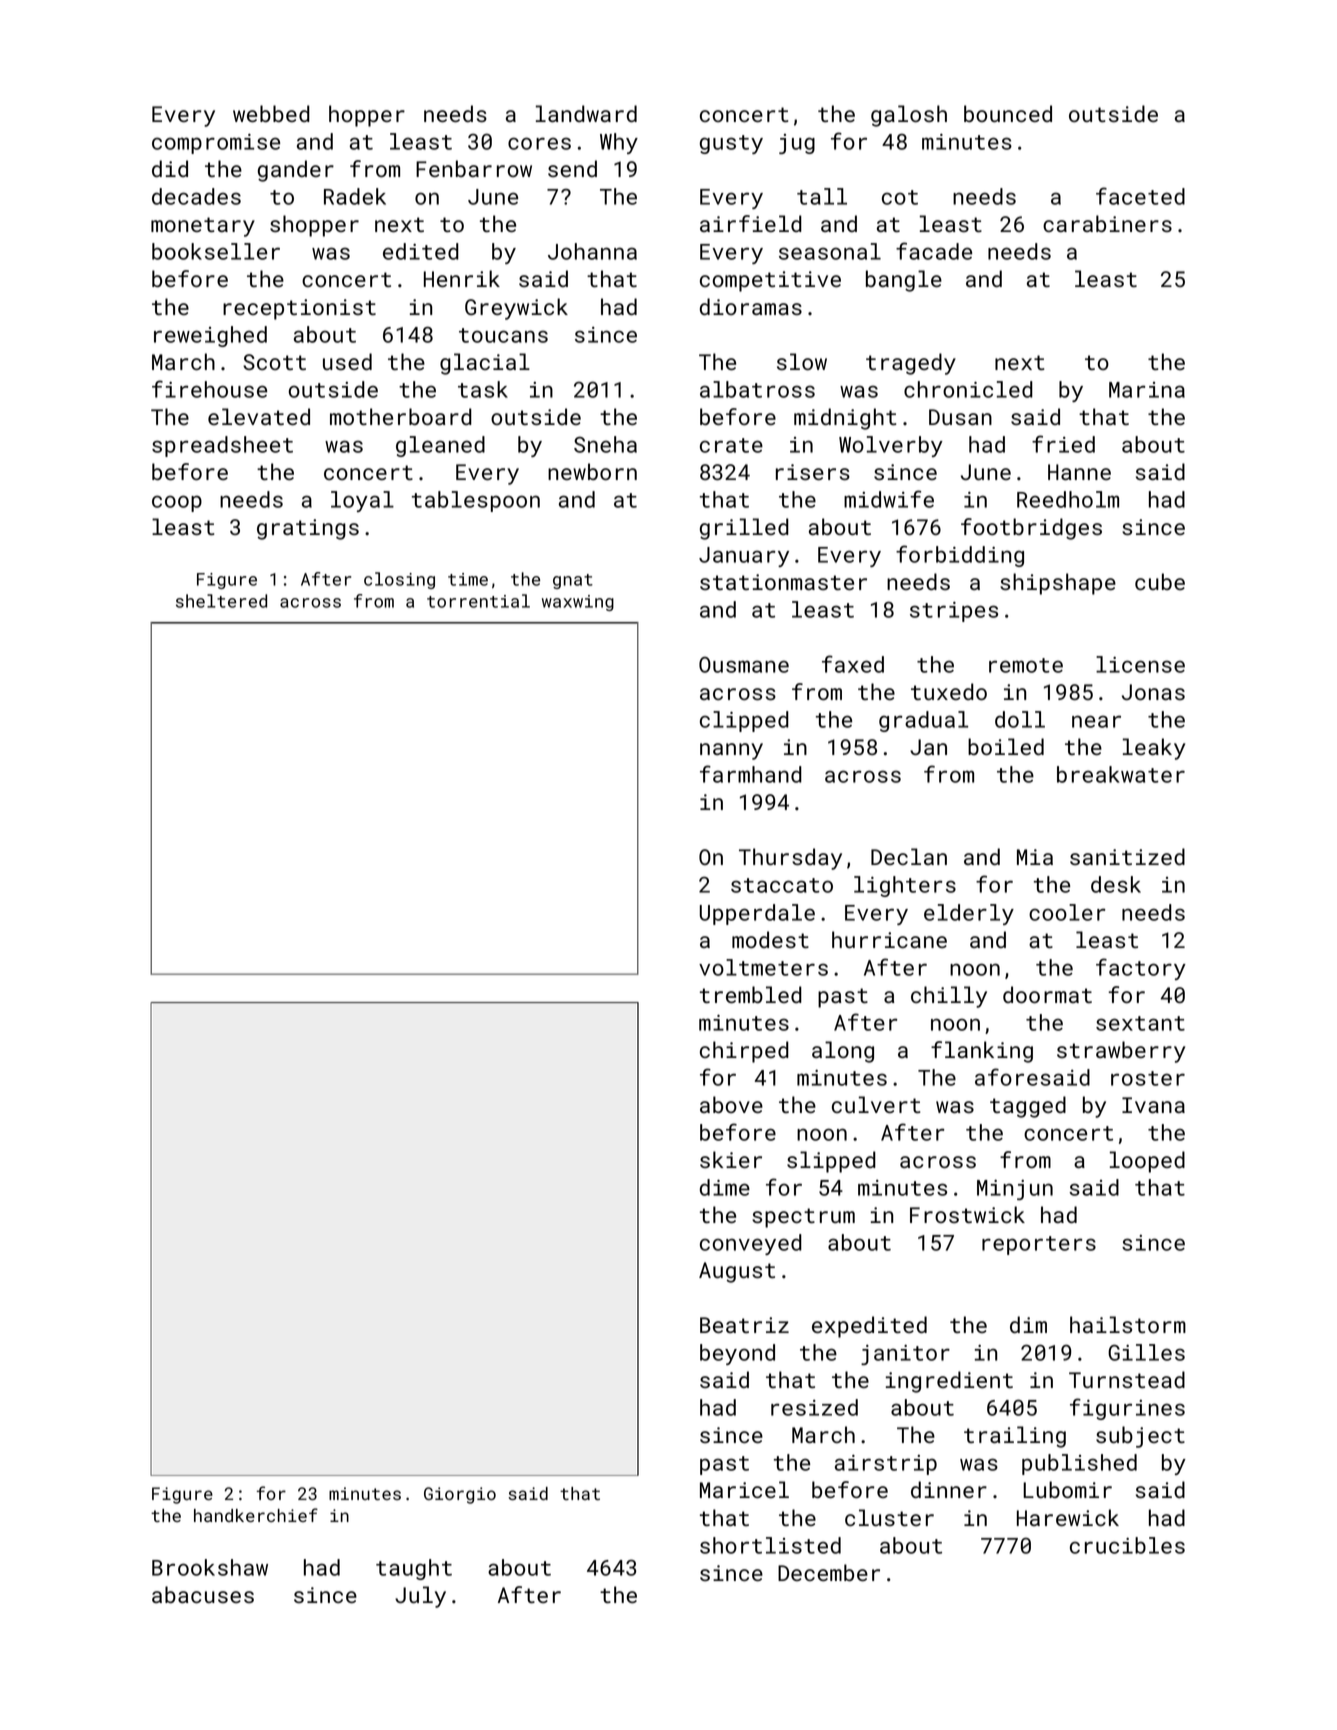 The width and height of the document is (1337, 1730). What do you see at coordinates (751, 994) in the document?
I see `trembled` at bounding box center [751, 994].
